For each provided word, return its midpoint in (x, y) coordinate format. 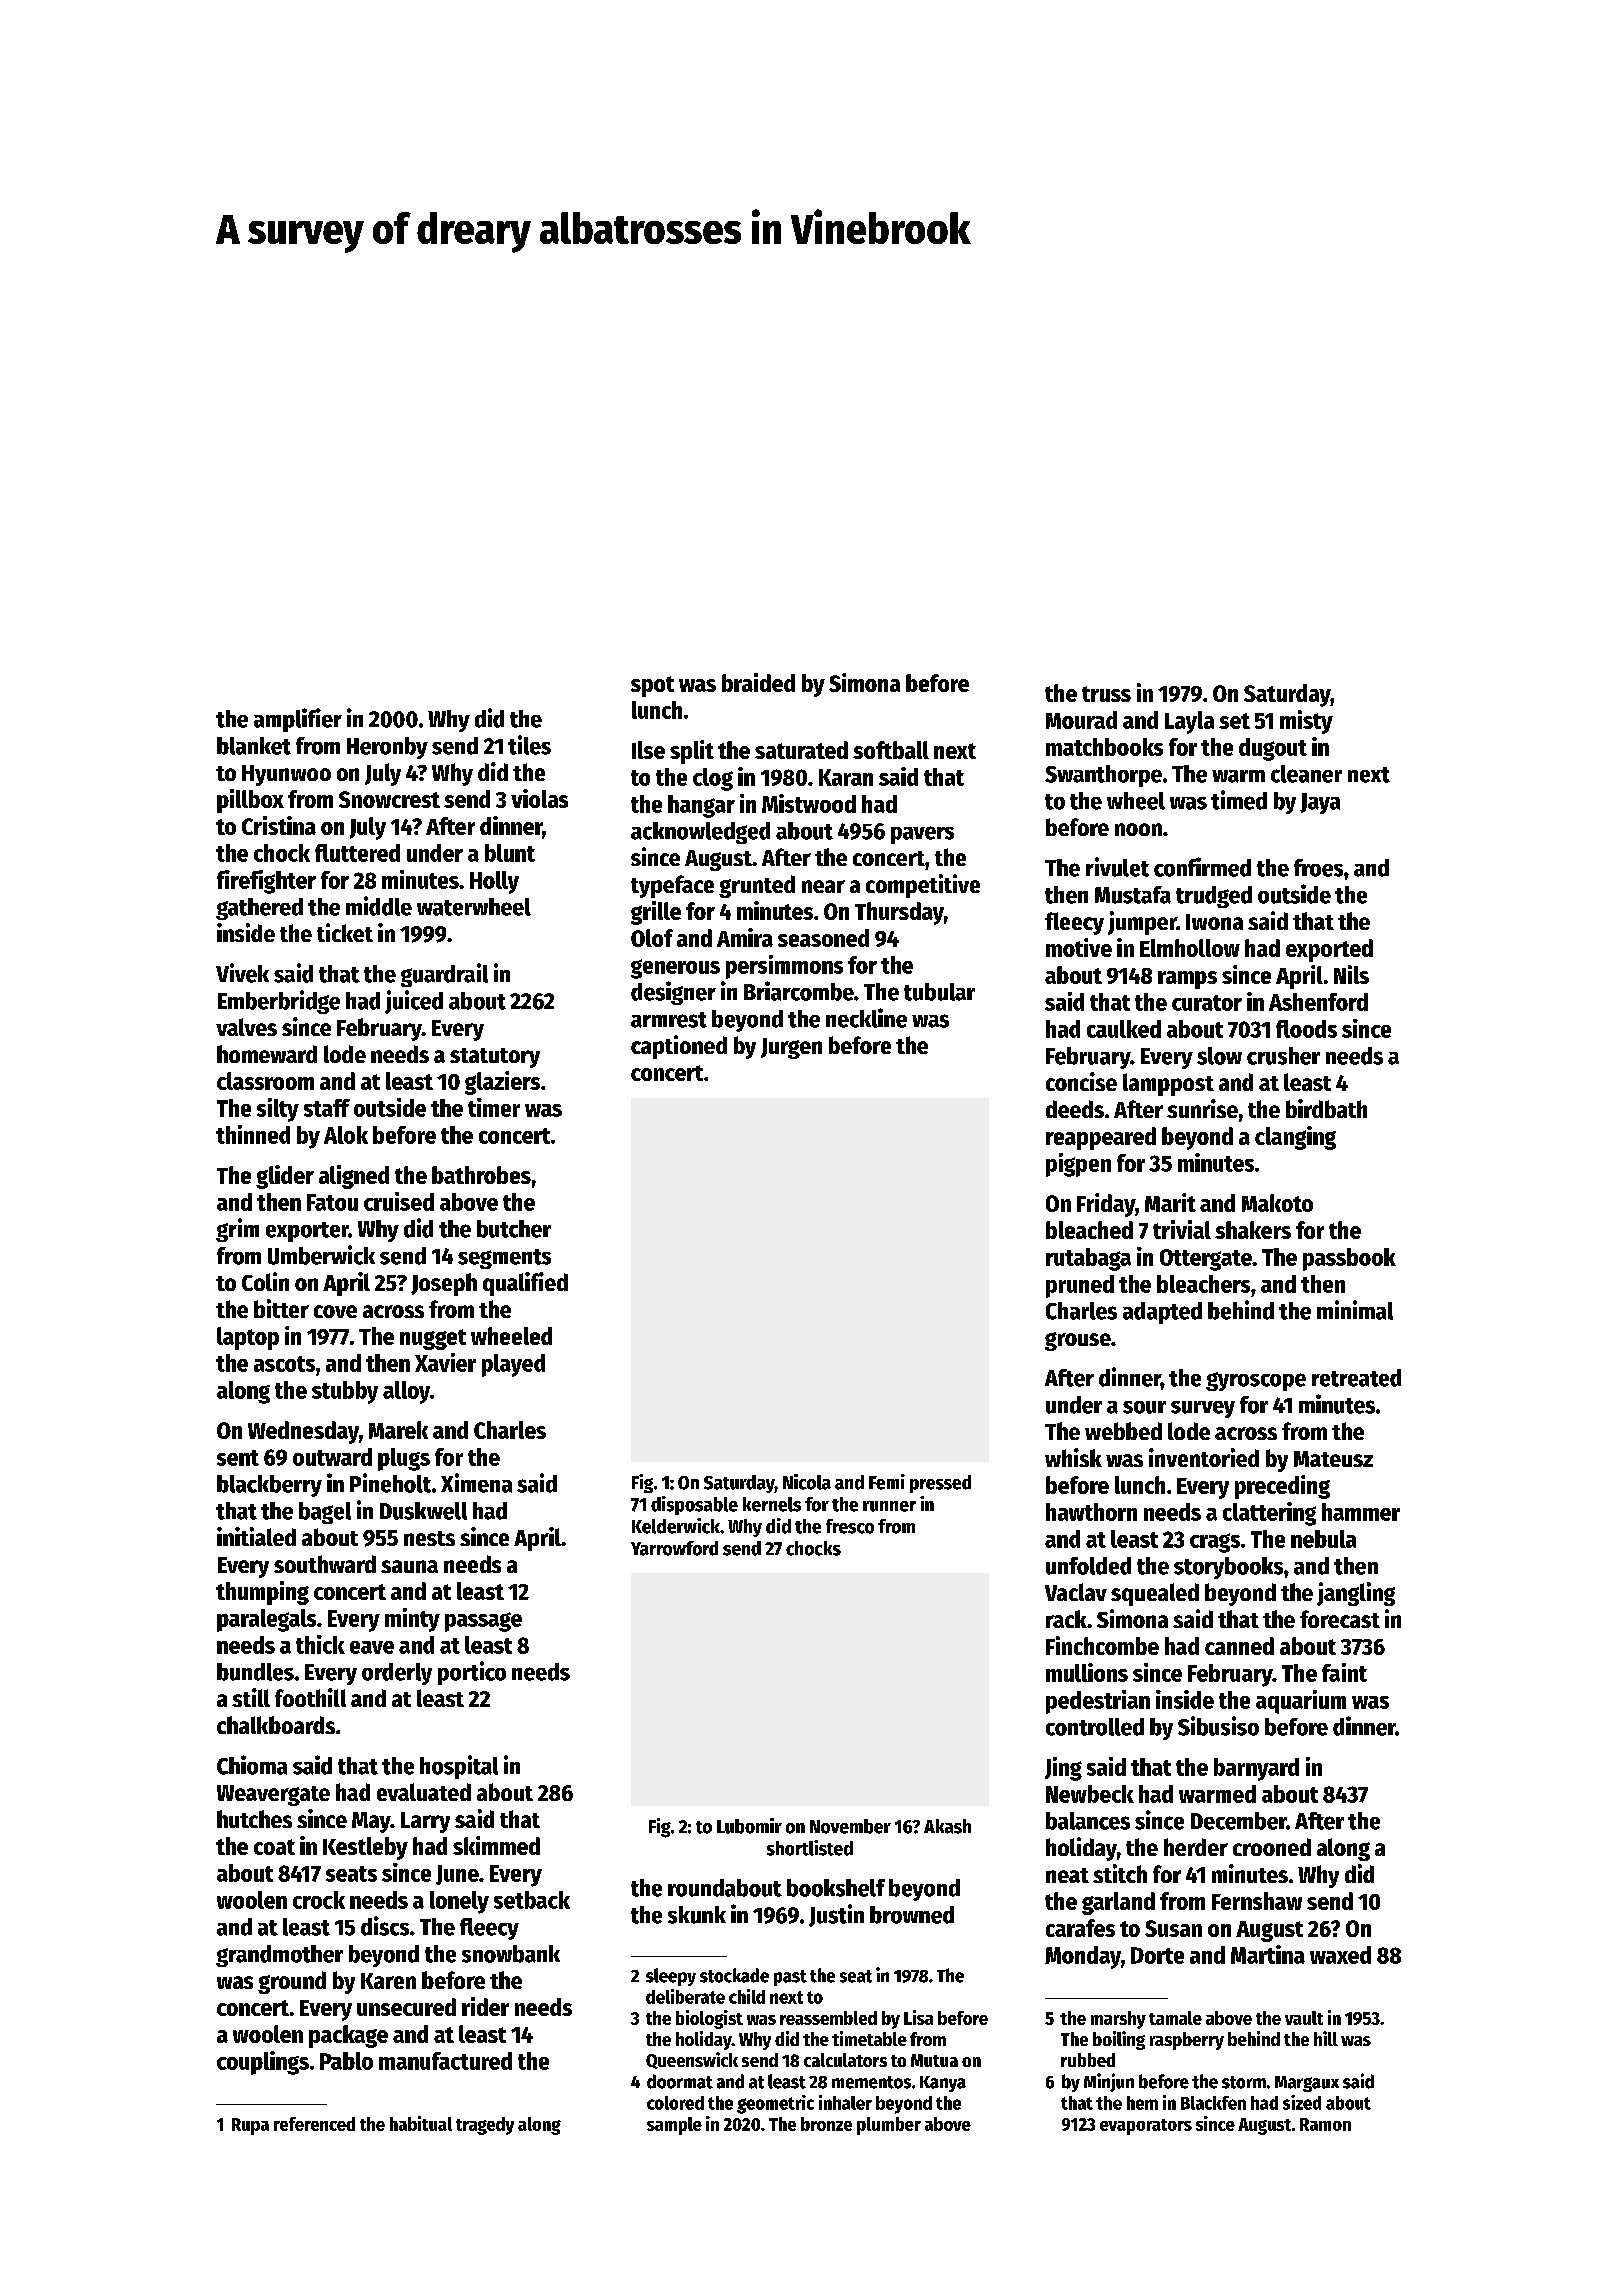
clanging (1295, 1138)
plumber (889, 2126)
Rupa (250, 2126)
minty (412, 1620)
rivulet (1117, 867)
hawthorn (1091, 1512)
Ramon (1325, 2124)
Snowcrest (389, 799)
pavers (922, 835)
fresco (850, 1526)
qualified (525, 1284)
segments (504, 1259)
